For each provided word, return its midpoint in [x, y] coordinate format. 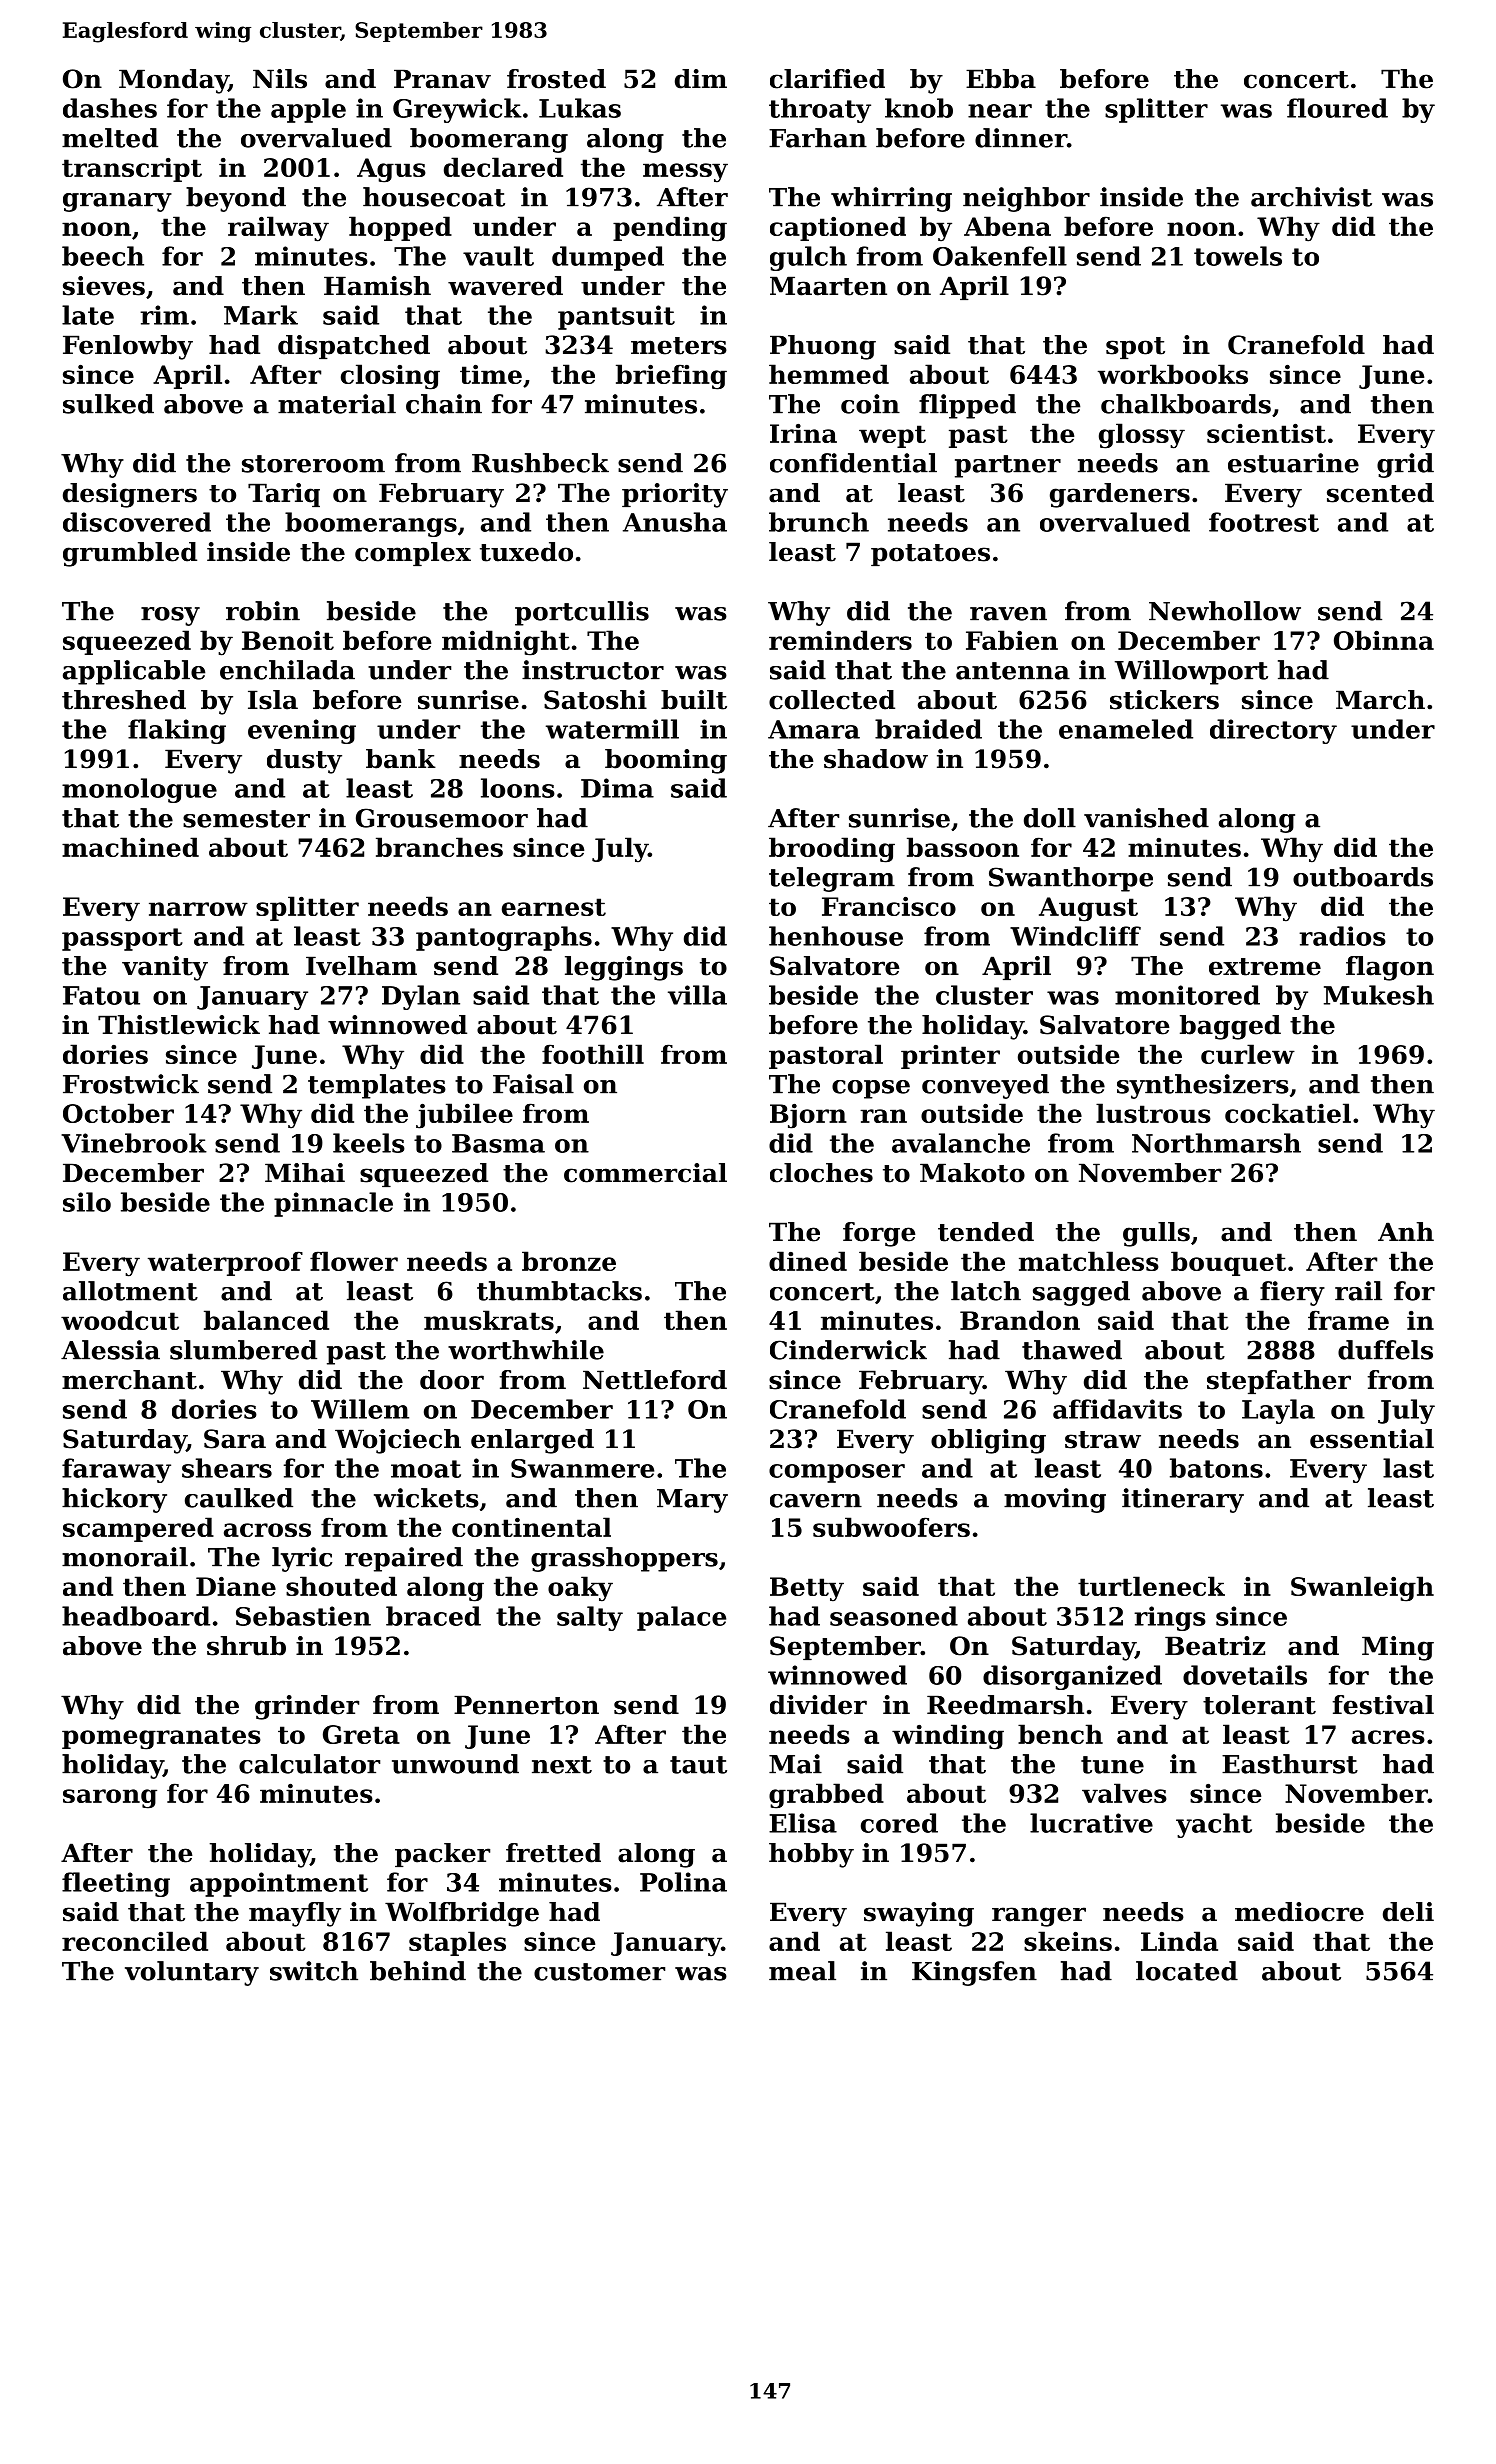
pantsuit [616, 317]
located [1187, 1971]
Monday [173, 81]
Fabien [1012, 640]
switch [314, 1971]
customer [599, 1972]
